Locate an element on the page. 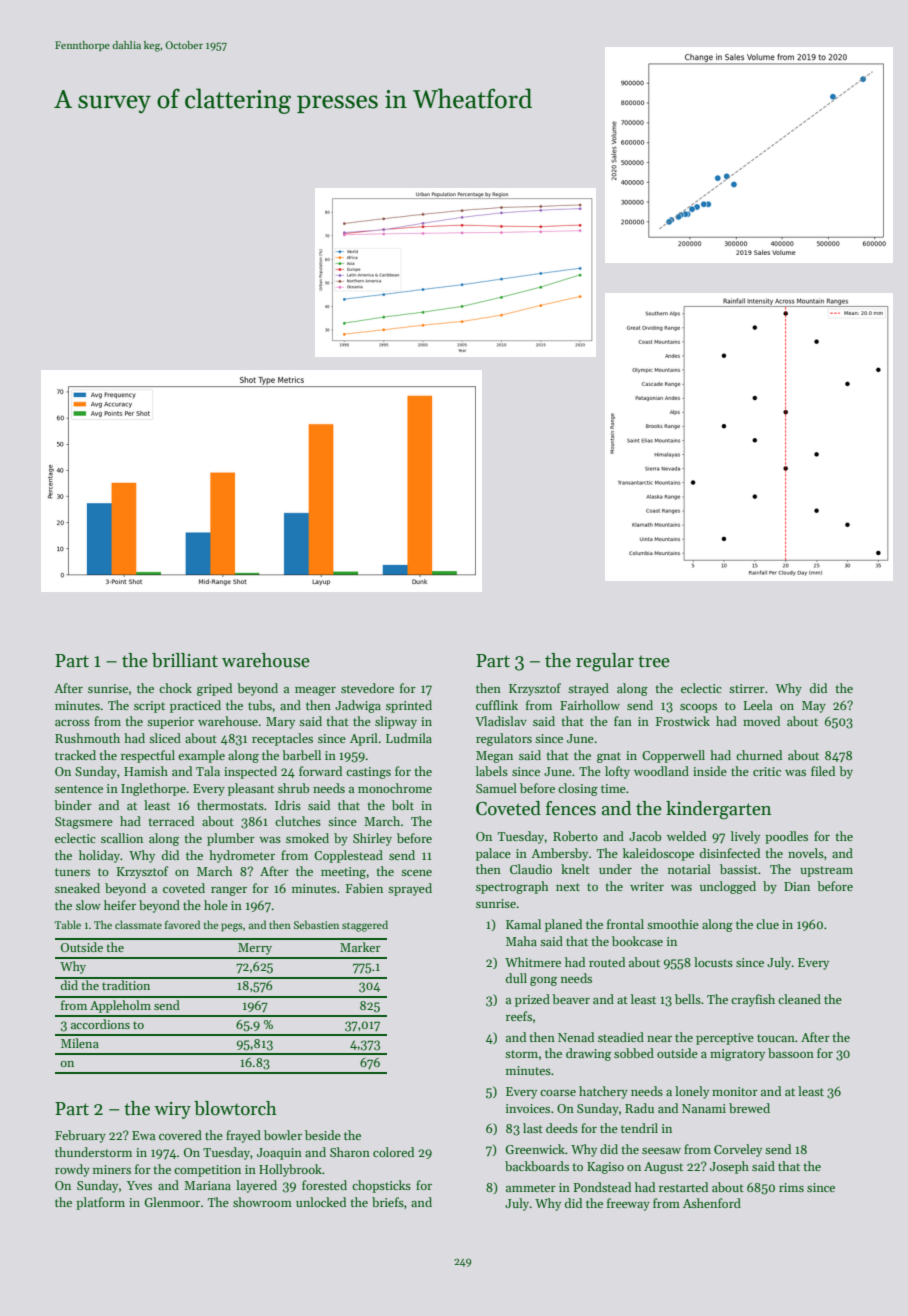 The image size is (908, 1316). crayfish is located at coordinates (753, 1000).
